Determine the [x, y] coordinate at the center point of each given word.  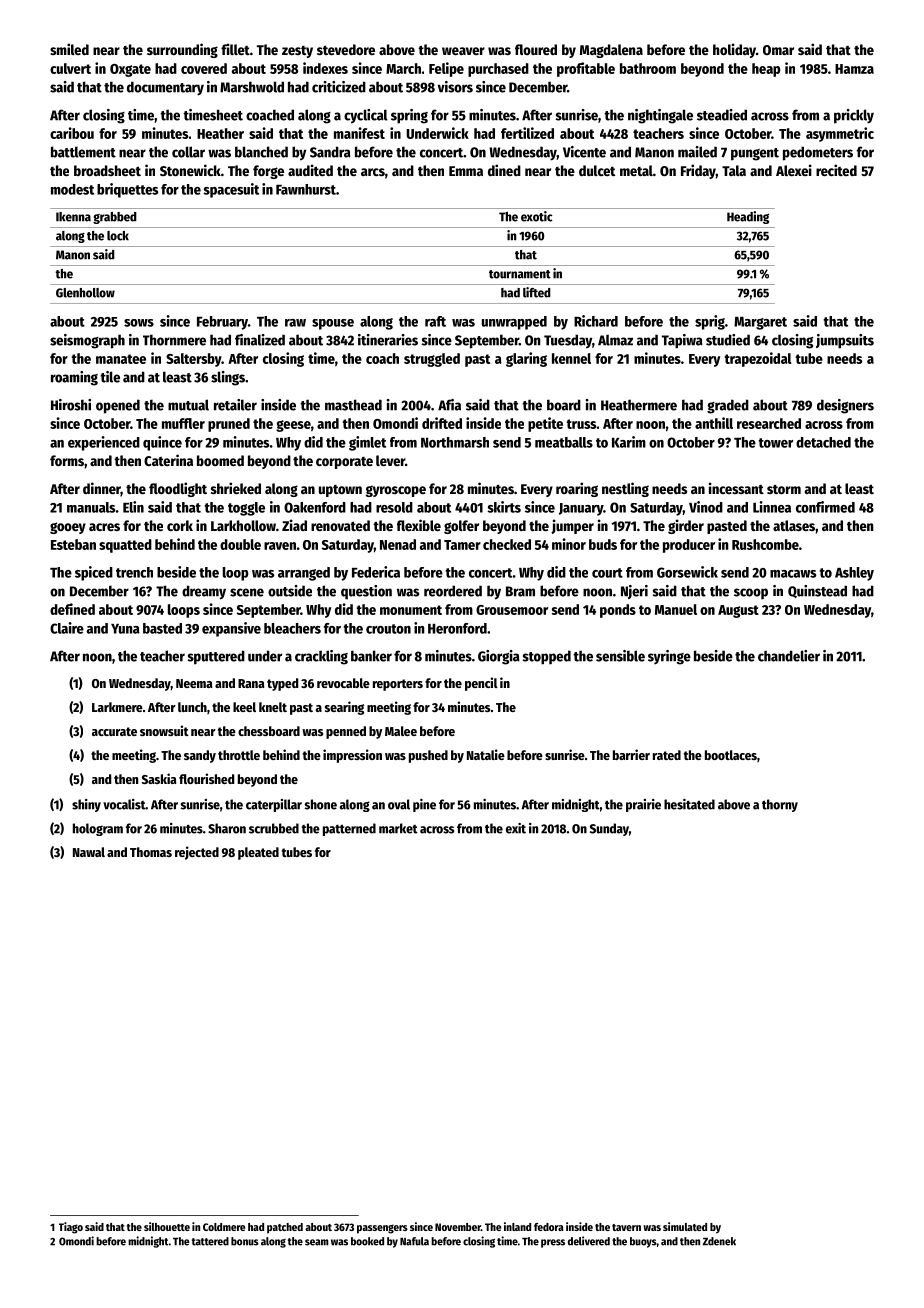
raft [435, 321]
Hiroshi [71, 405]
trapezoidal [758, 359]
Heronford [457, 628]
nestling [625, 489]
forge [268, 172]
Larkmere [117, 707]
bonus [245, 1241]
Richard [596, 321]
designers [845, 406]
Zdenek [719, 1241]
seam [317, 1242]
